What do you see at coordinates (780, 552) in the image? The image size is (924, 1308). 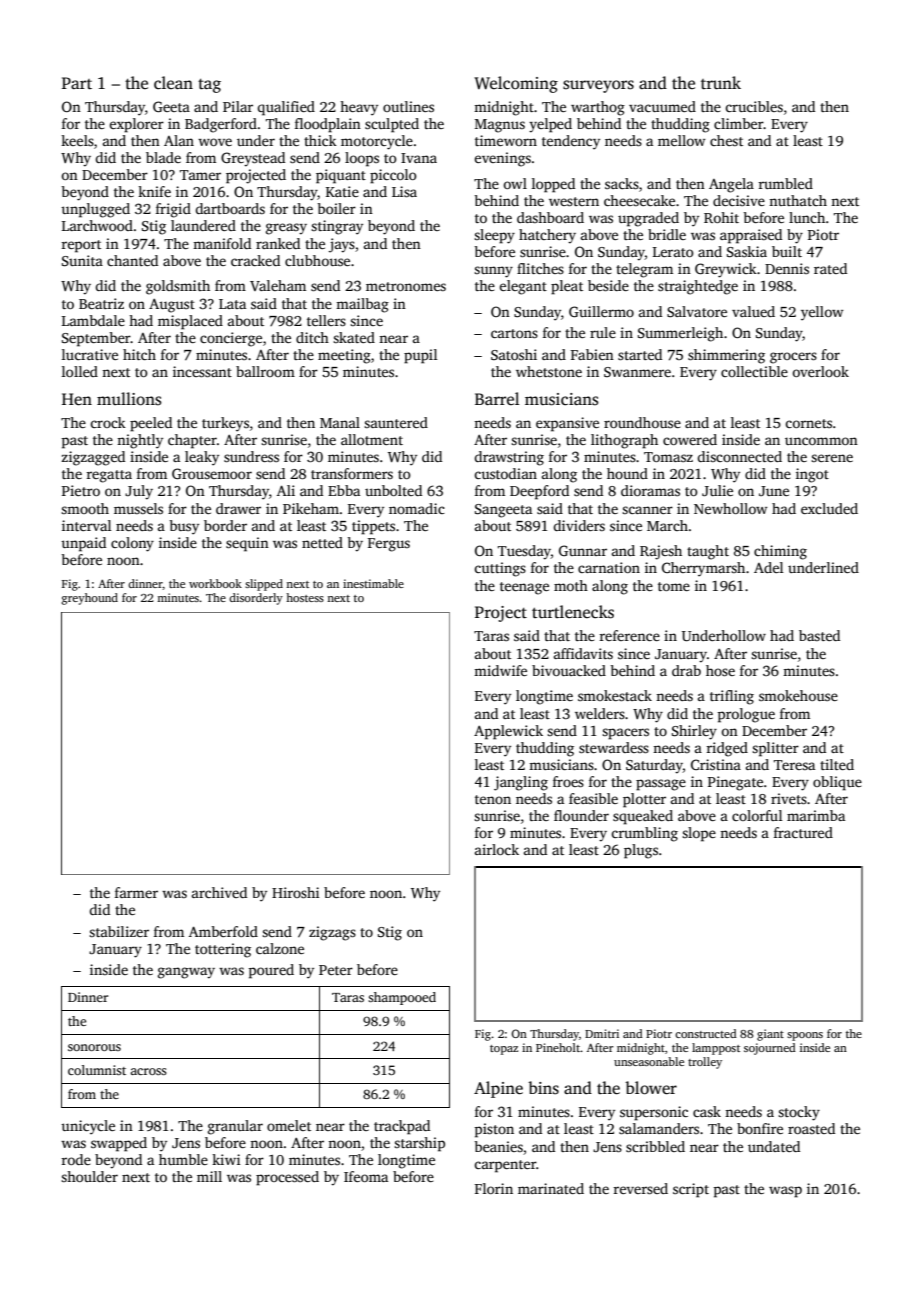 I see `chiming` at bounding box center [780, 552].
